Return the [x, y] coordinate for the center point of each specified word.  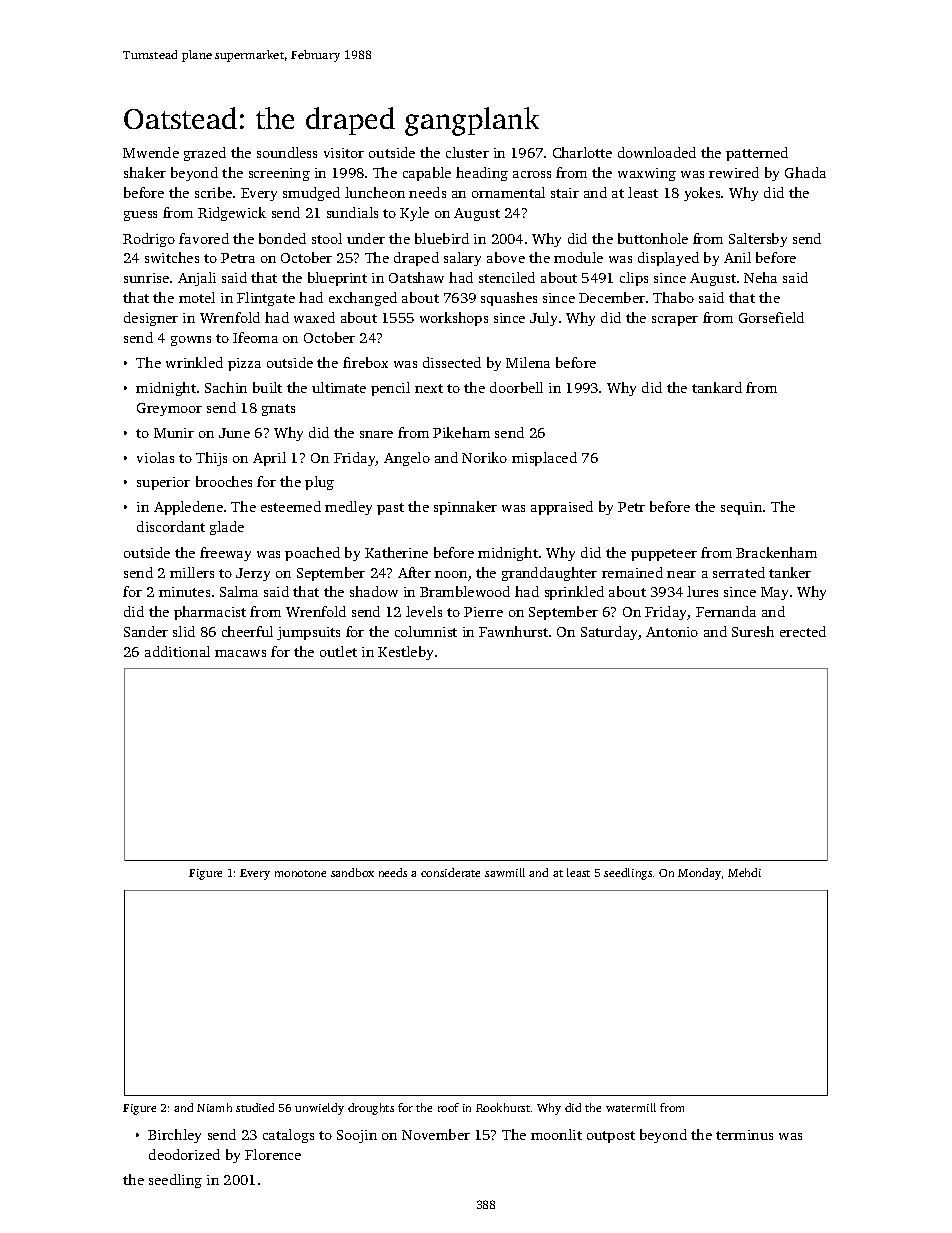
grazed [205, 154]
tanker [790, 572]
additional [177, 651]
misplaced [544, 459]
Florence [273, 1154]
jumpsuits [308, 633]
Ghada [805, 172]
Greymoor [169, 409]
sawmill [505, 872]
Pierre [483, 612]
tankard [717, 387]
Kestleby [405, 653]
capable [427, 174]
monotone [300, 873]
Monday [699, 874]
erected [803, 631]
